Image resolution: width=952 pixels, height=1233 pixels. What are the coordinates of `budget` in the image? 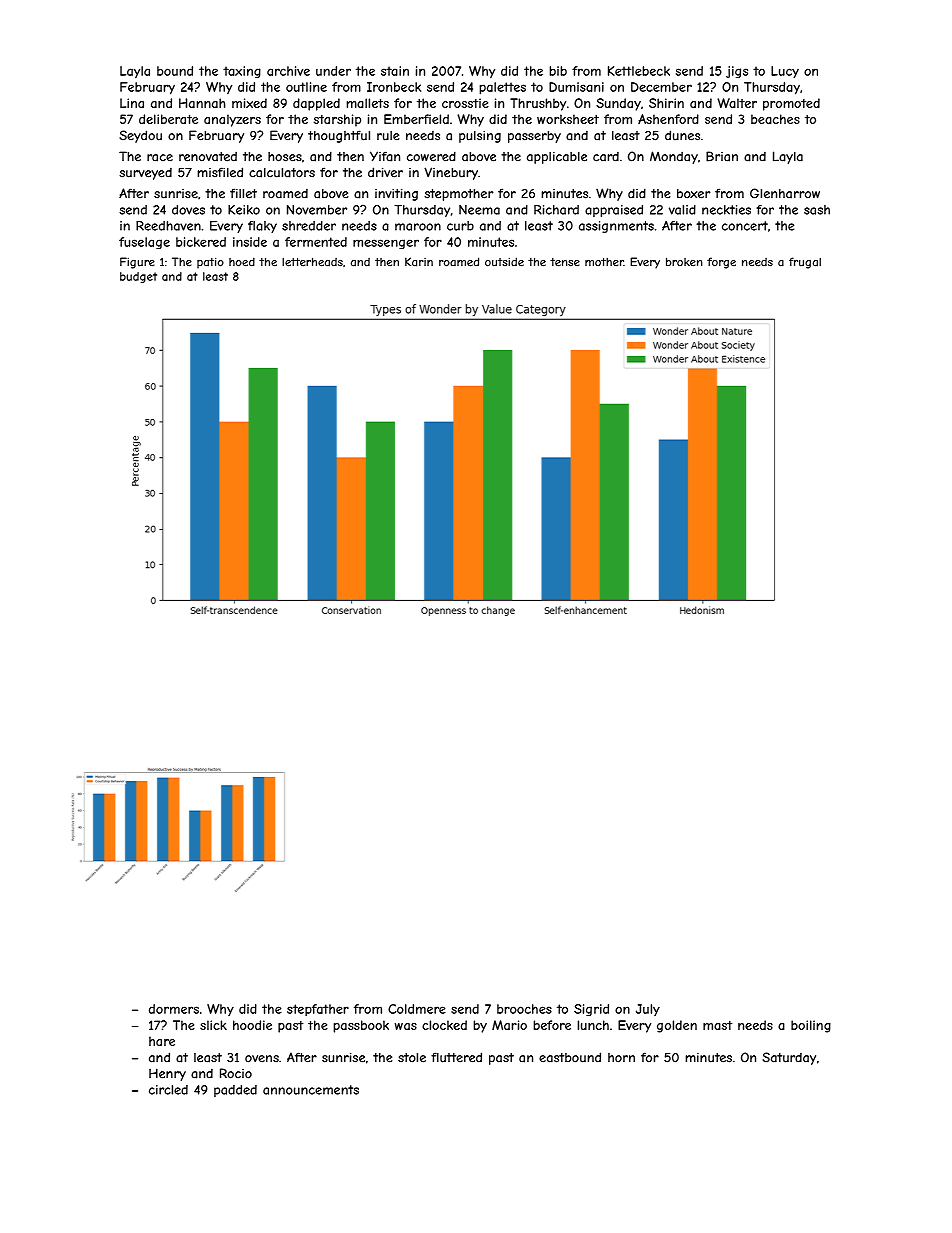 It's located at (138, 277).
